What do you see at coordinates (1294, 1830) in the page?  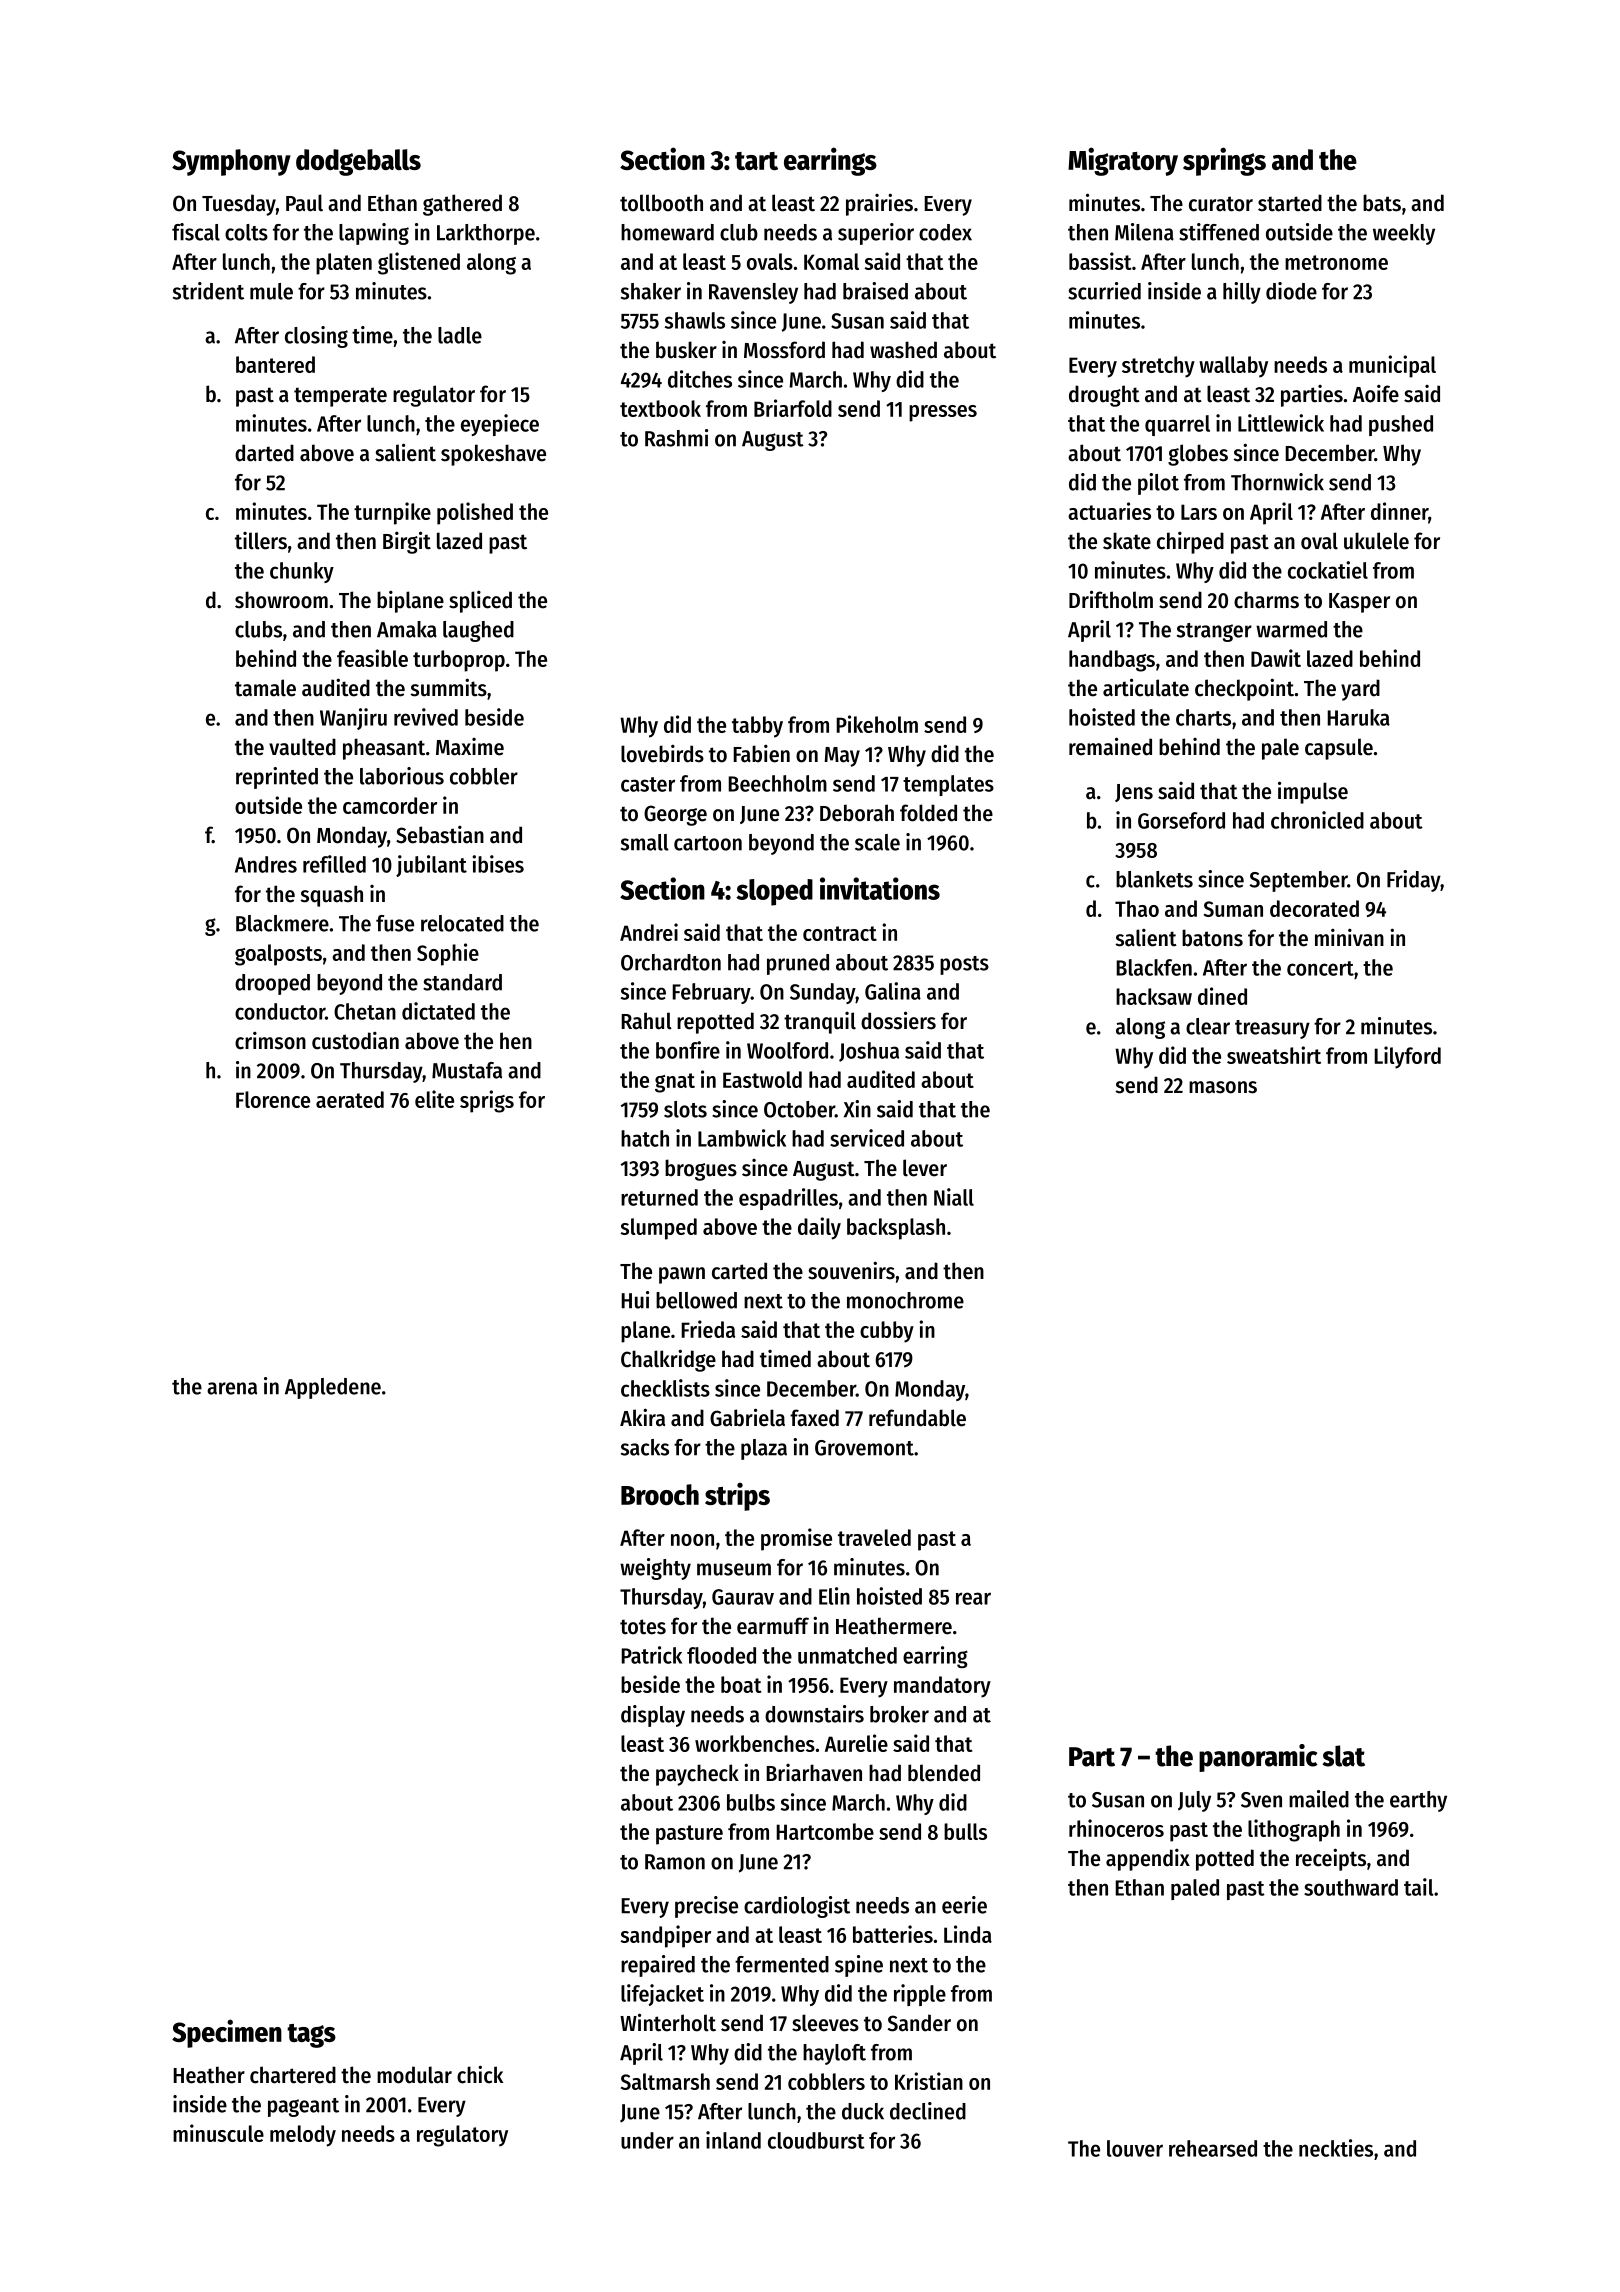 I see `lithograph` at bounding box center [1294, 1830].
